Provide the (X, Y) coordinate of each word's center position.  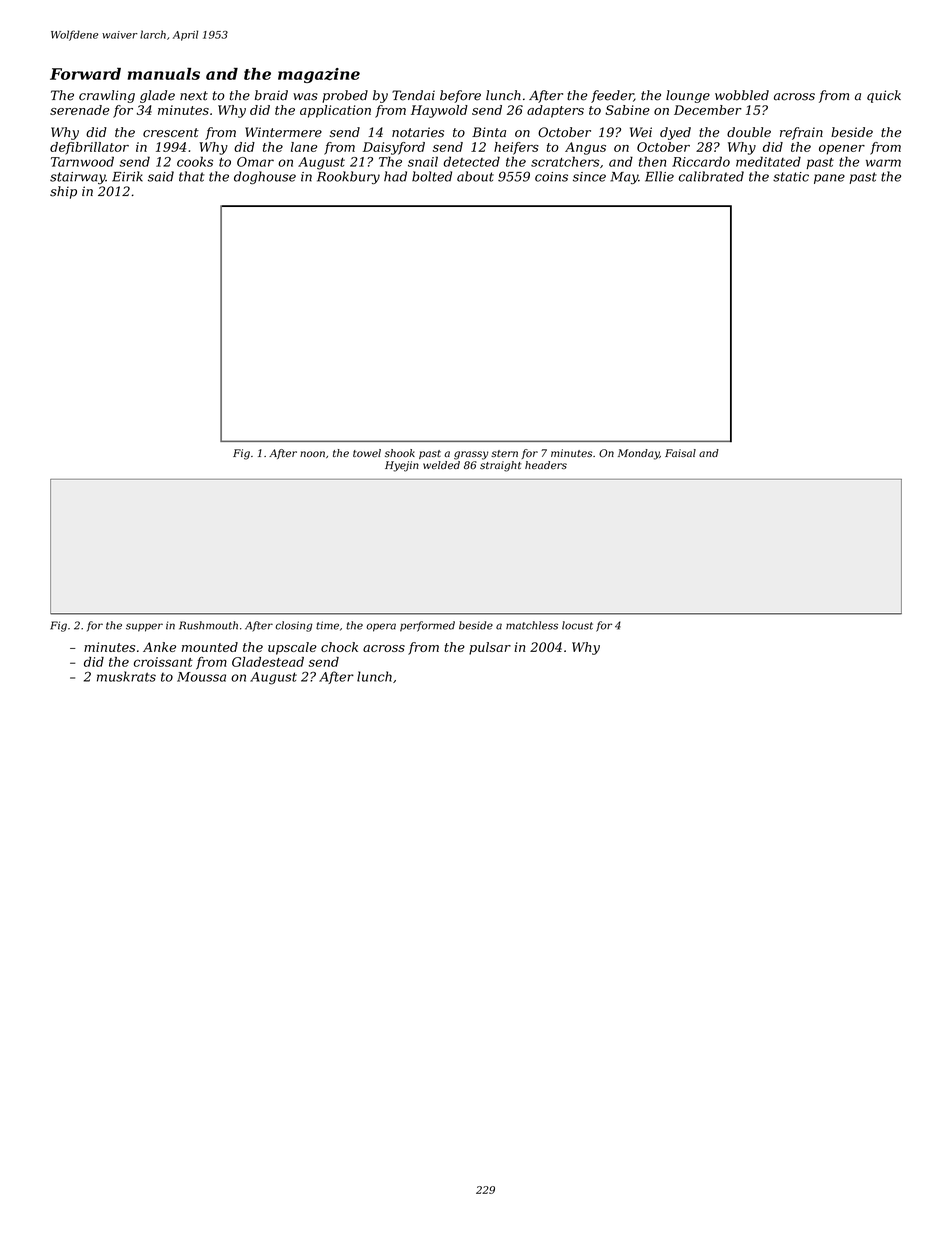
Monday (638, 454)
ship (63, 192)
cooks (195, 161)
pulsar (490, 648)
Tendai (413, 95)
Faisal (680, 453)
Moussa (201, 677)
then (652, 161)
